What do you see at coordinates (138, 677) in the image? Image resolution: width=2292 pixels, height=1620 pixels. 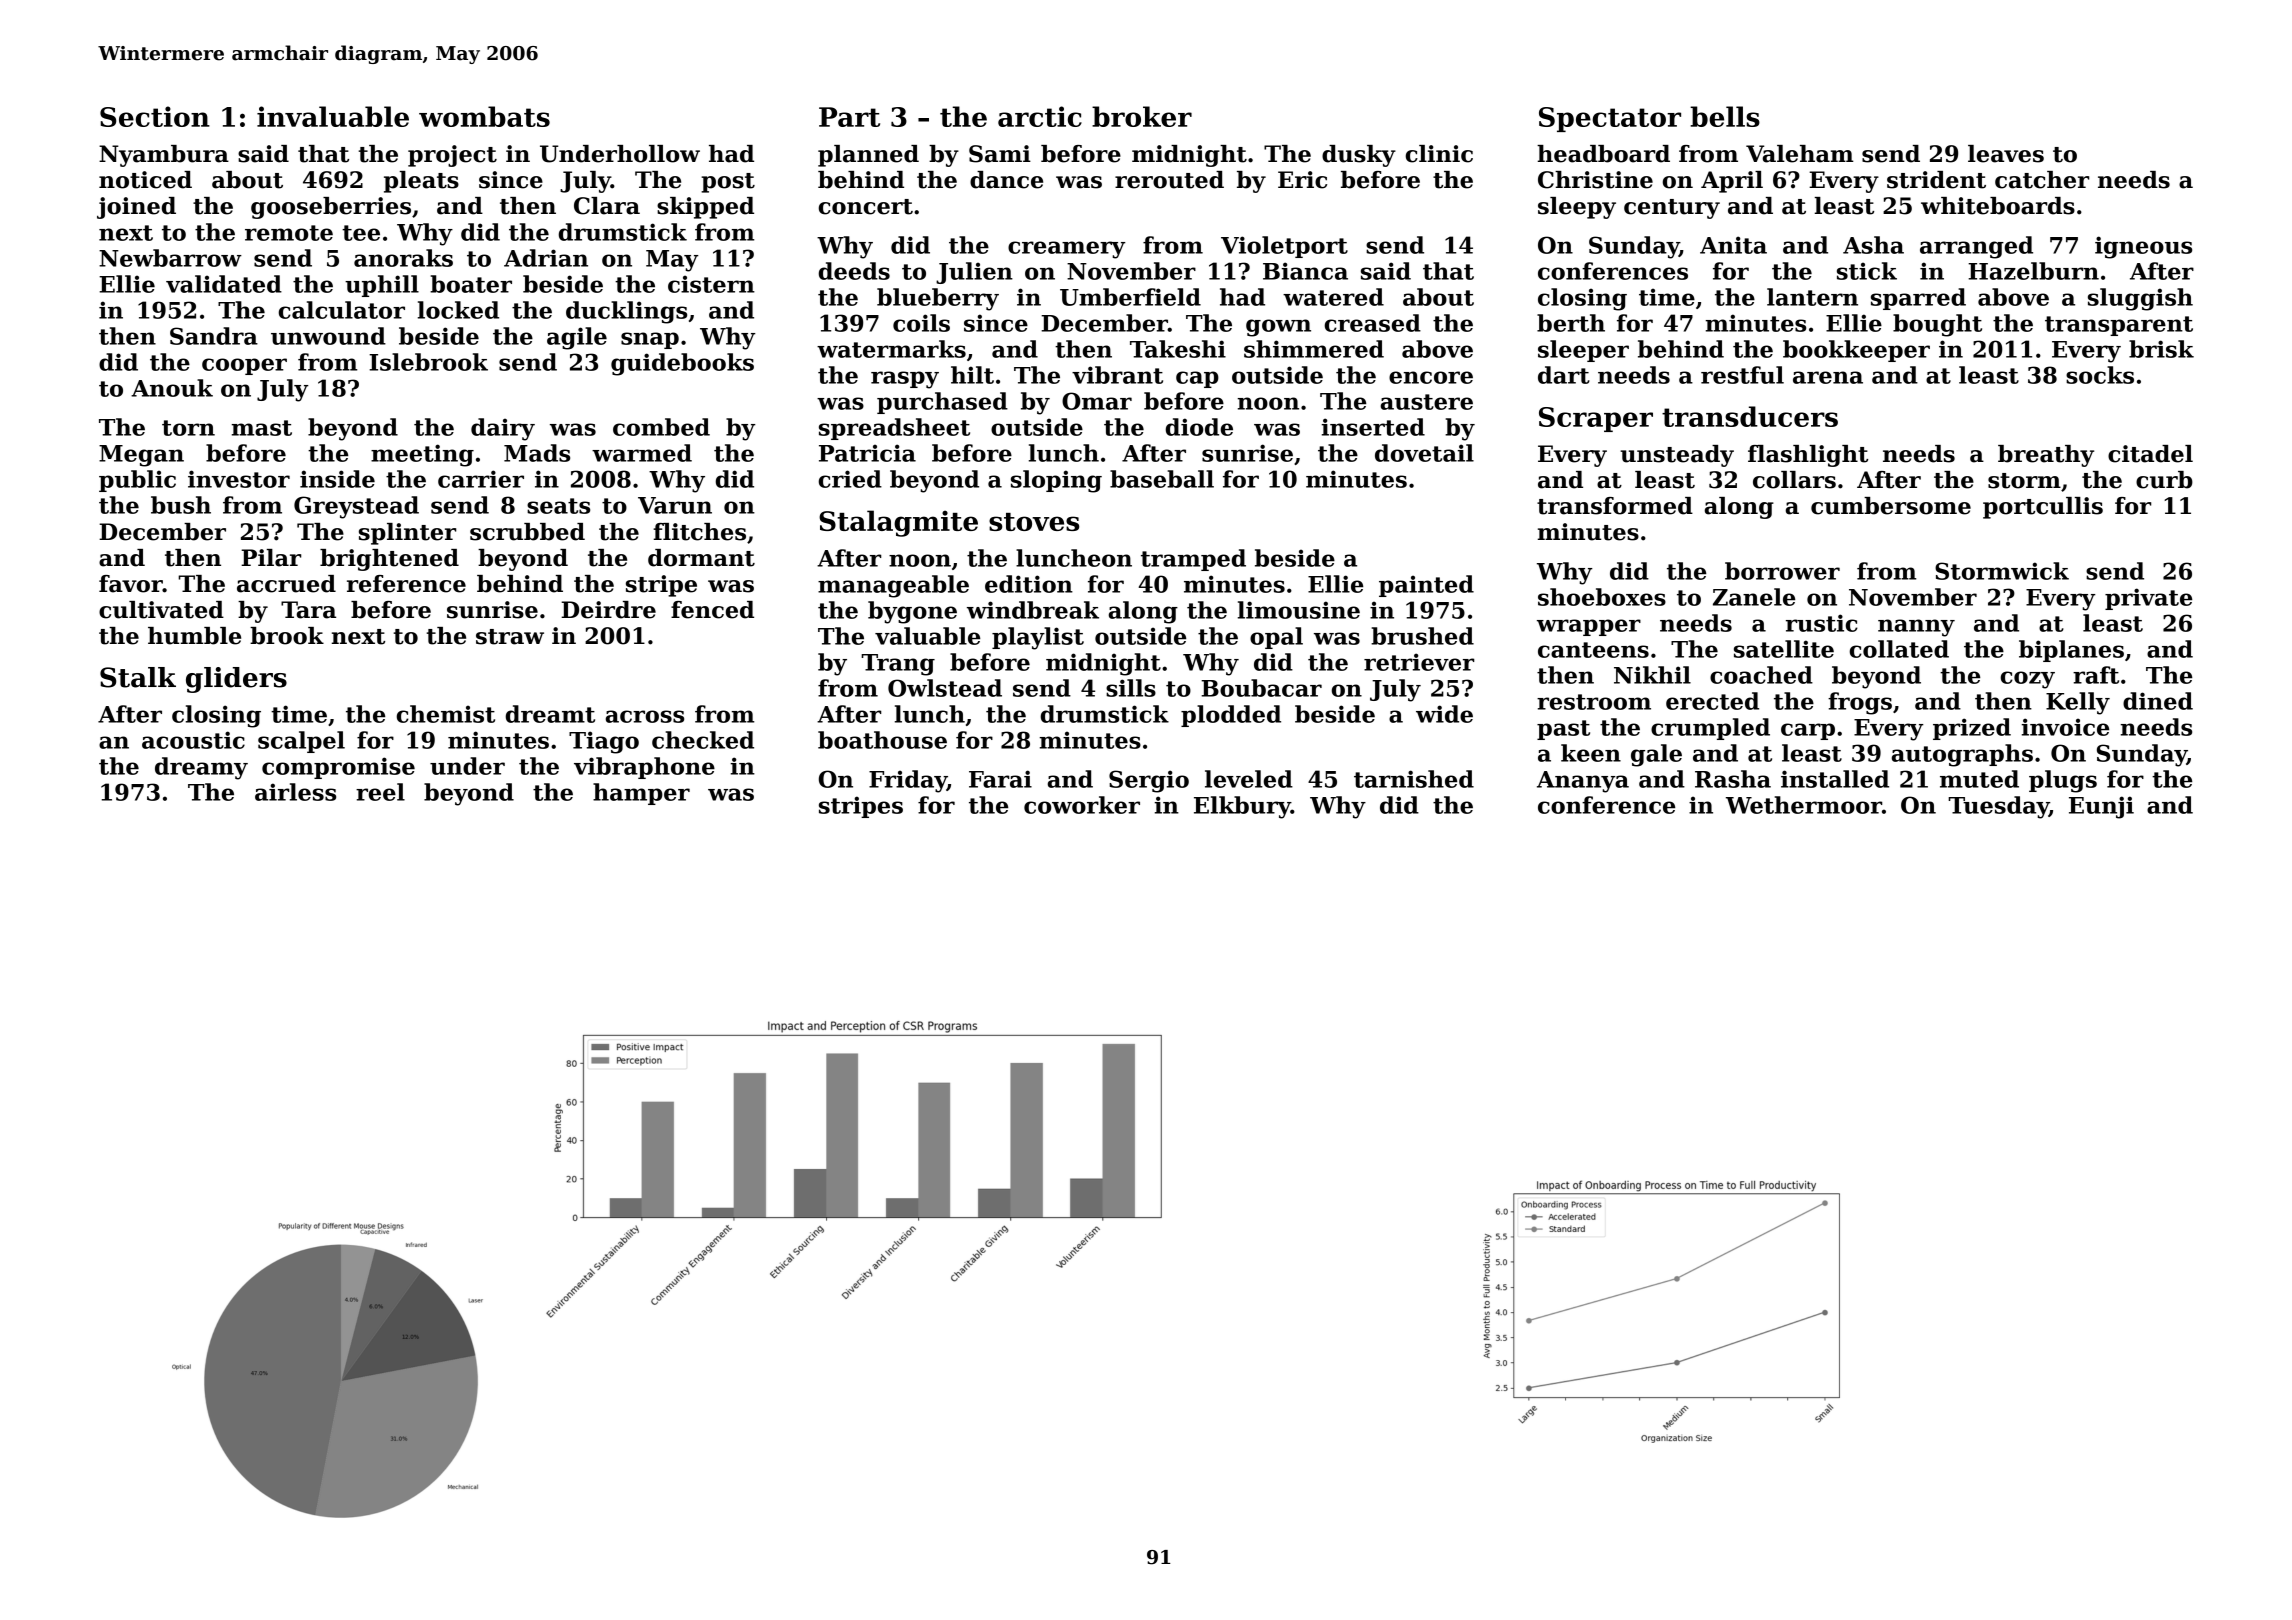 I see `Stalk` at bounding box center [138, 677].
